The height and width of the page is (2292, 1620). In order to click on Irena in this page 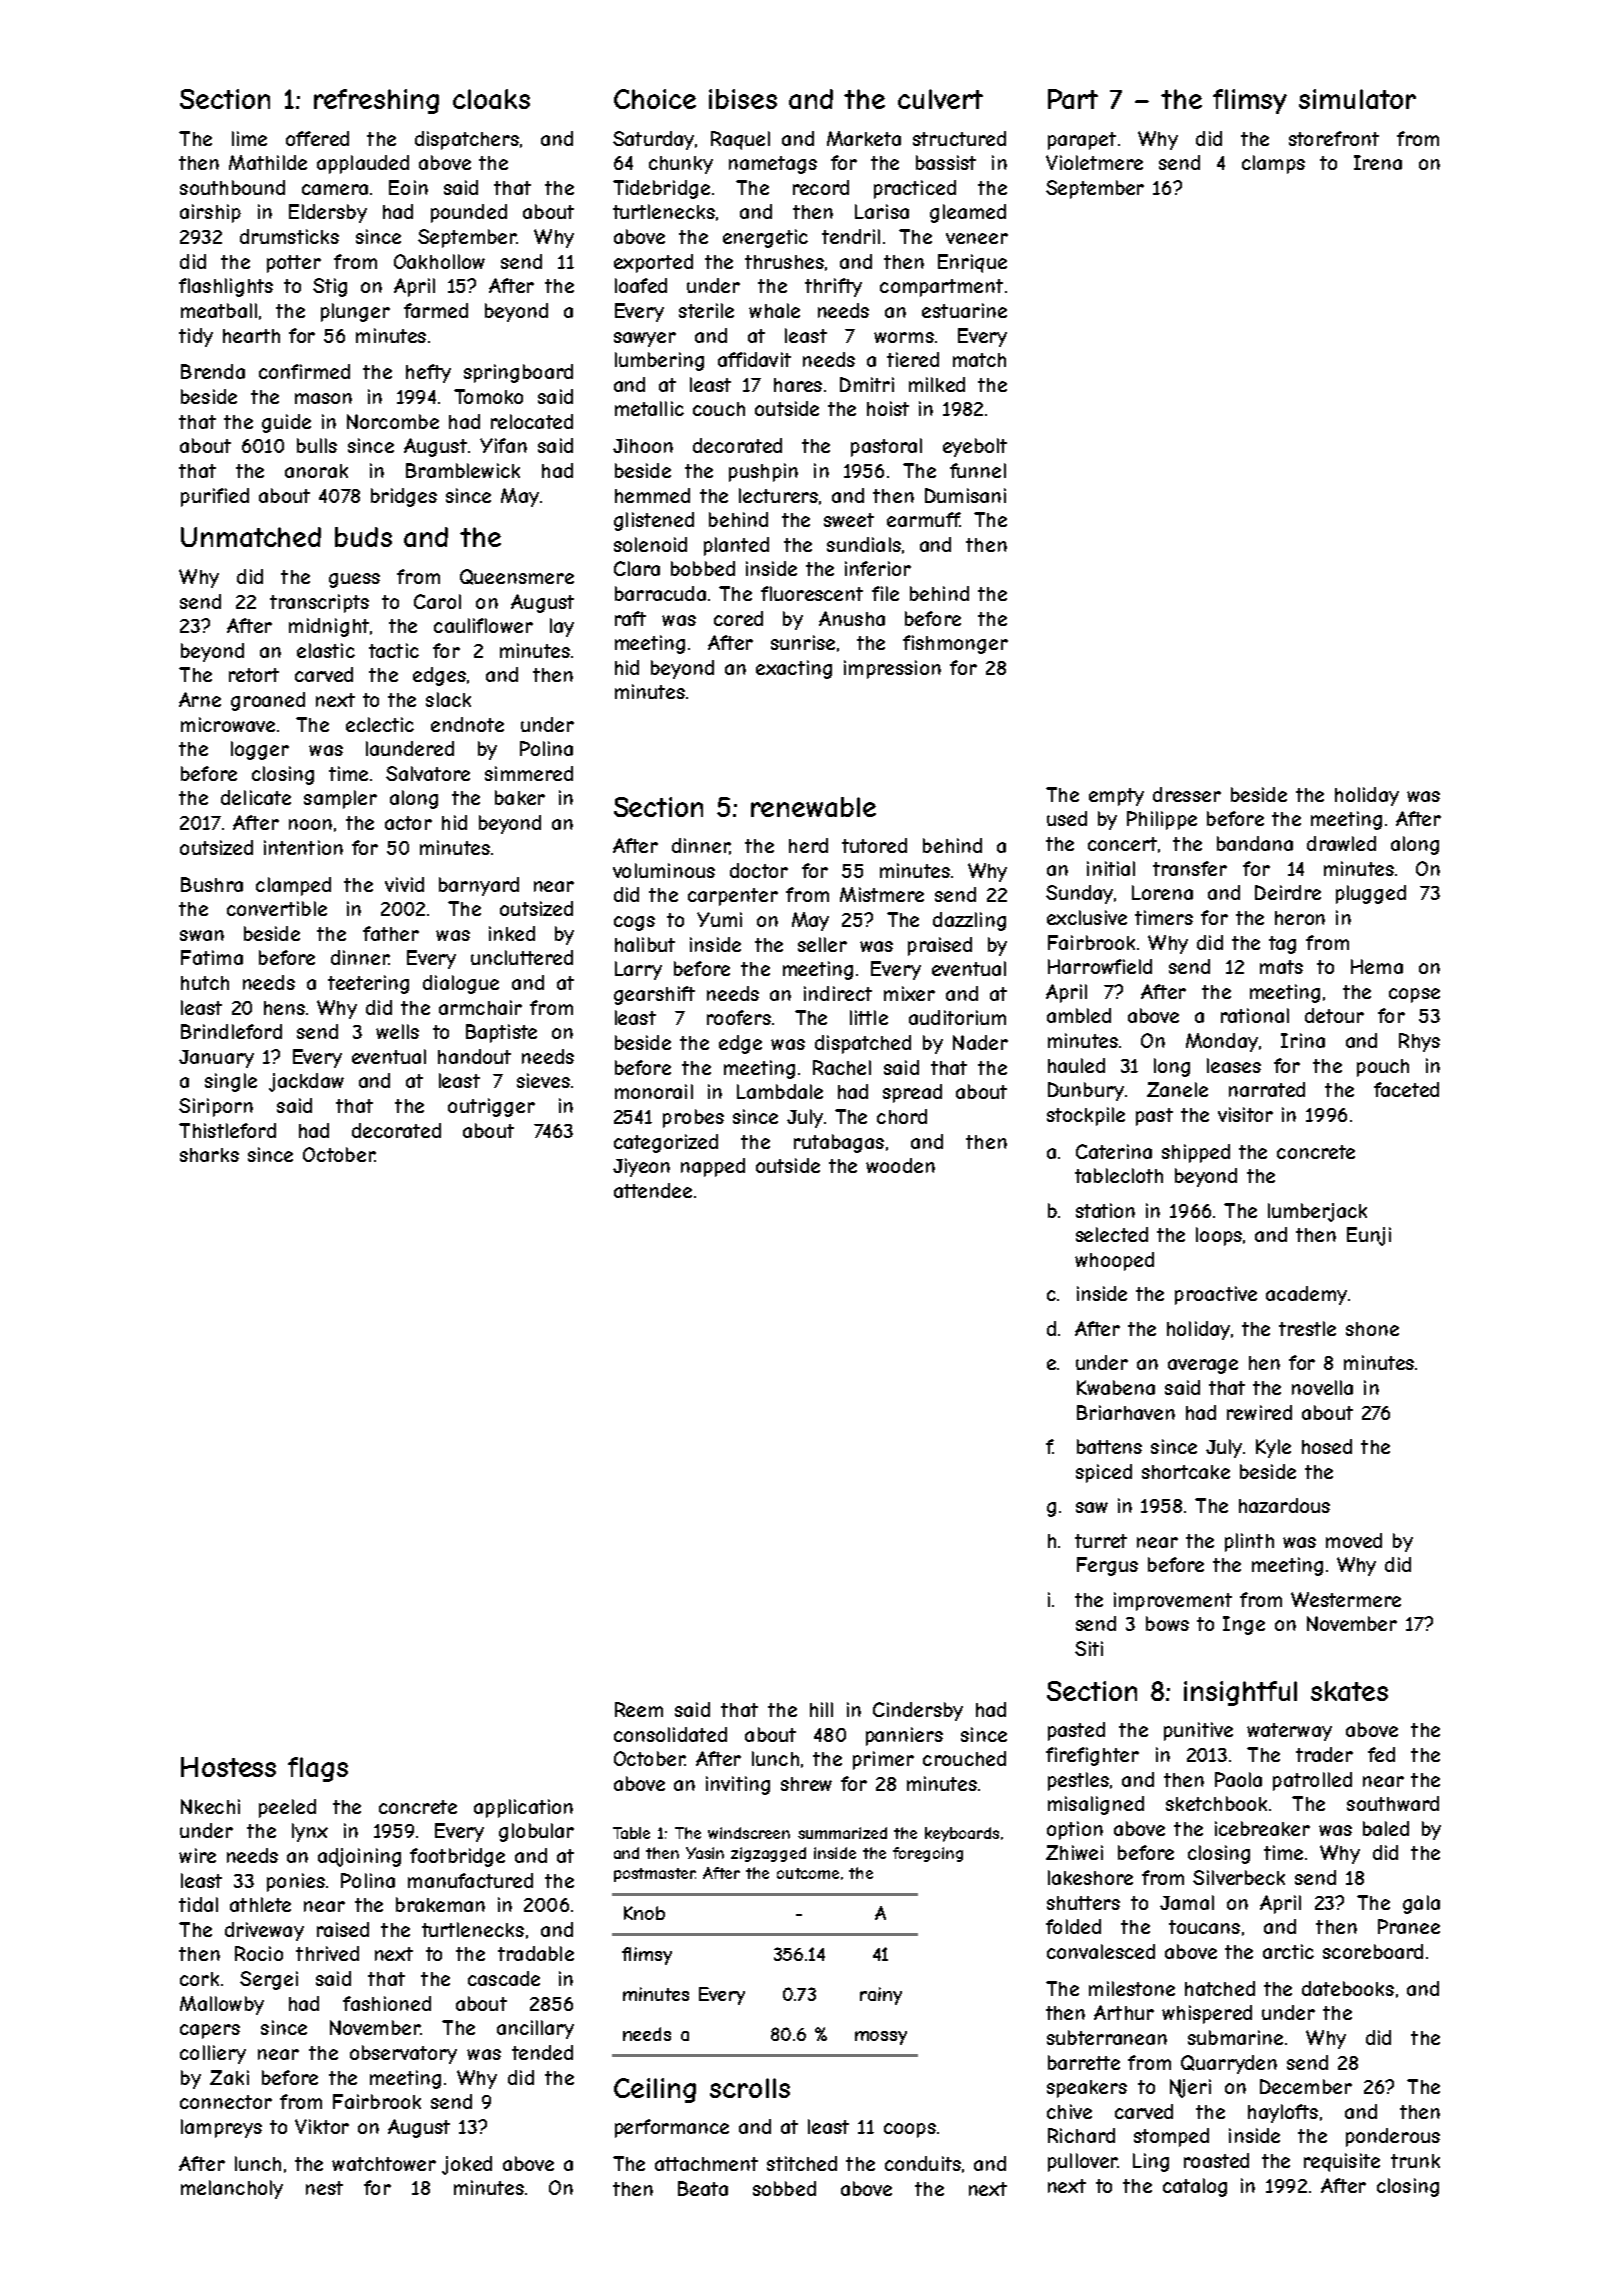, I will do `click(1378, 162)`.
